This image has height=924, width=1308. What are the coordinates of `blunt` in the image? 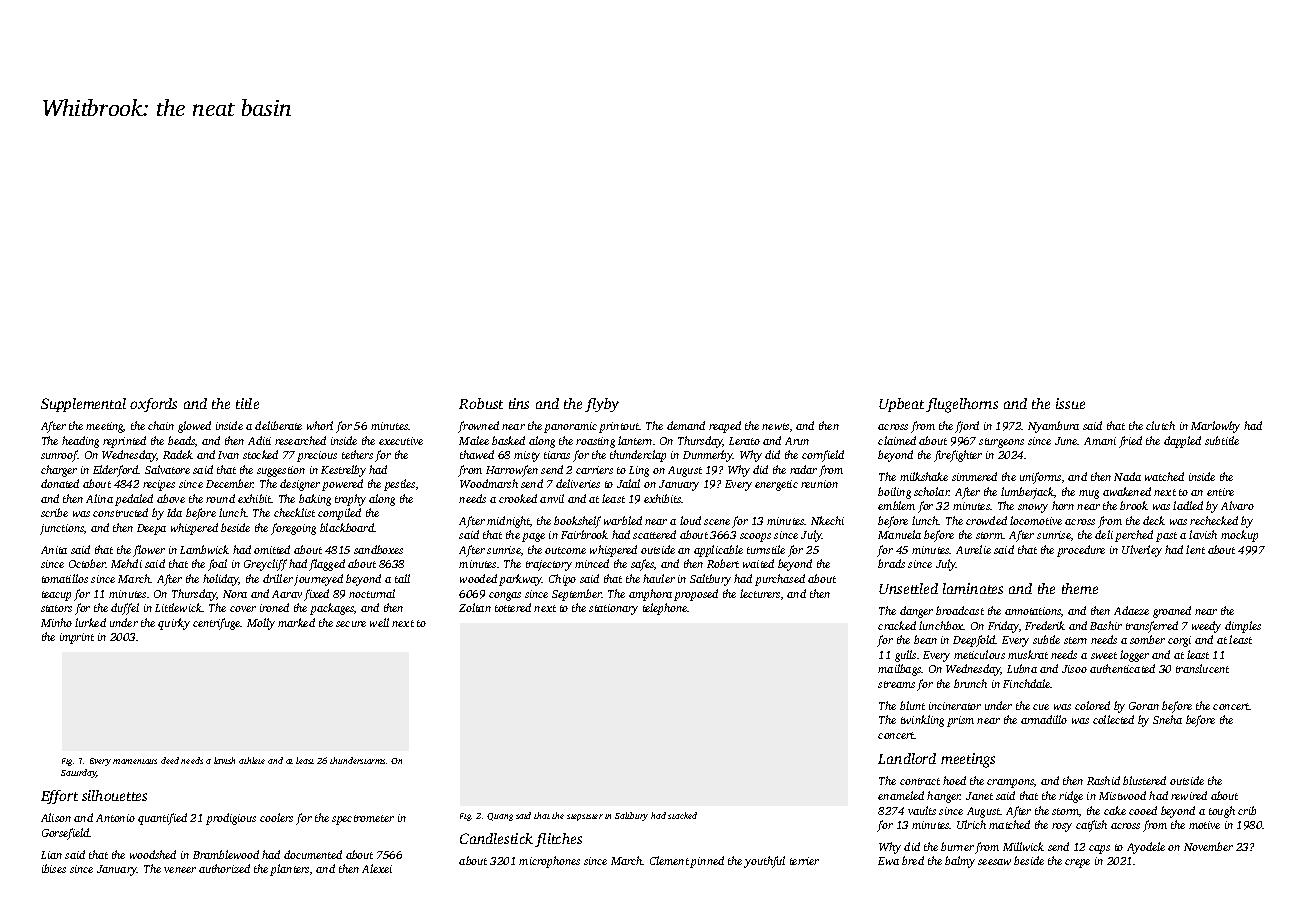 It's located at (912, 705).
